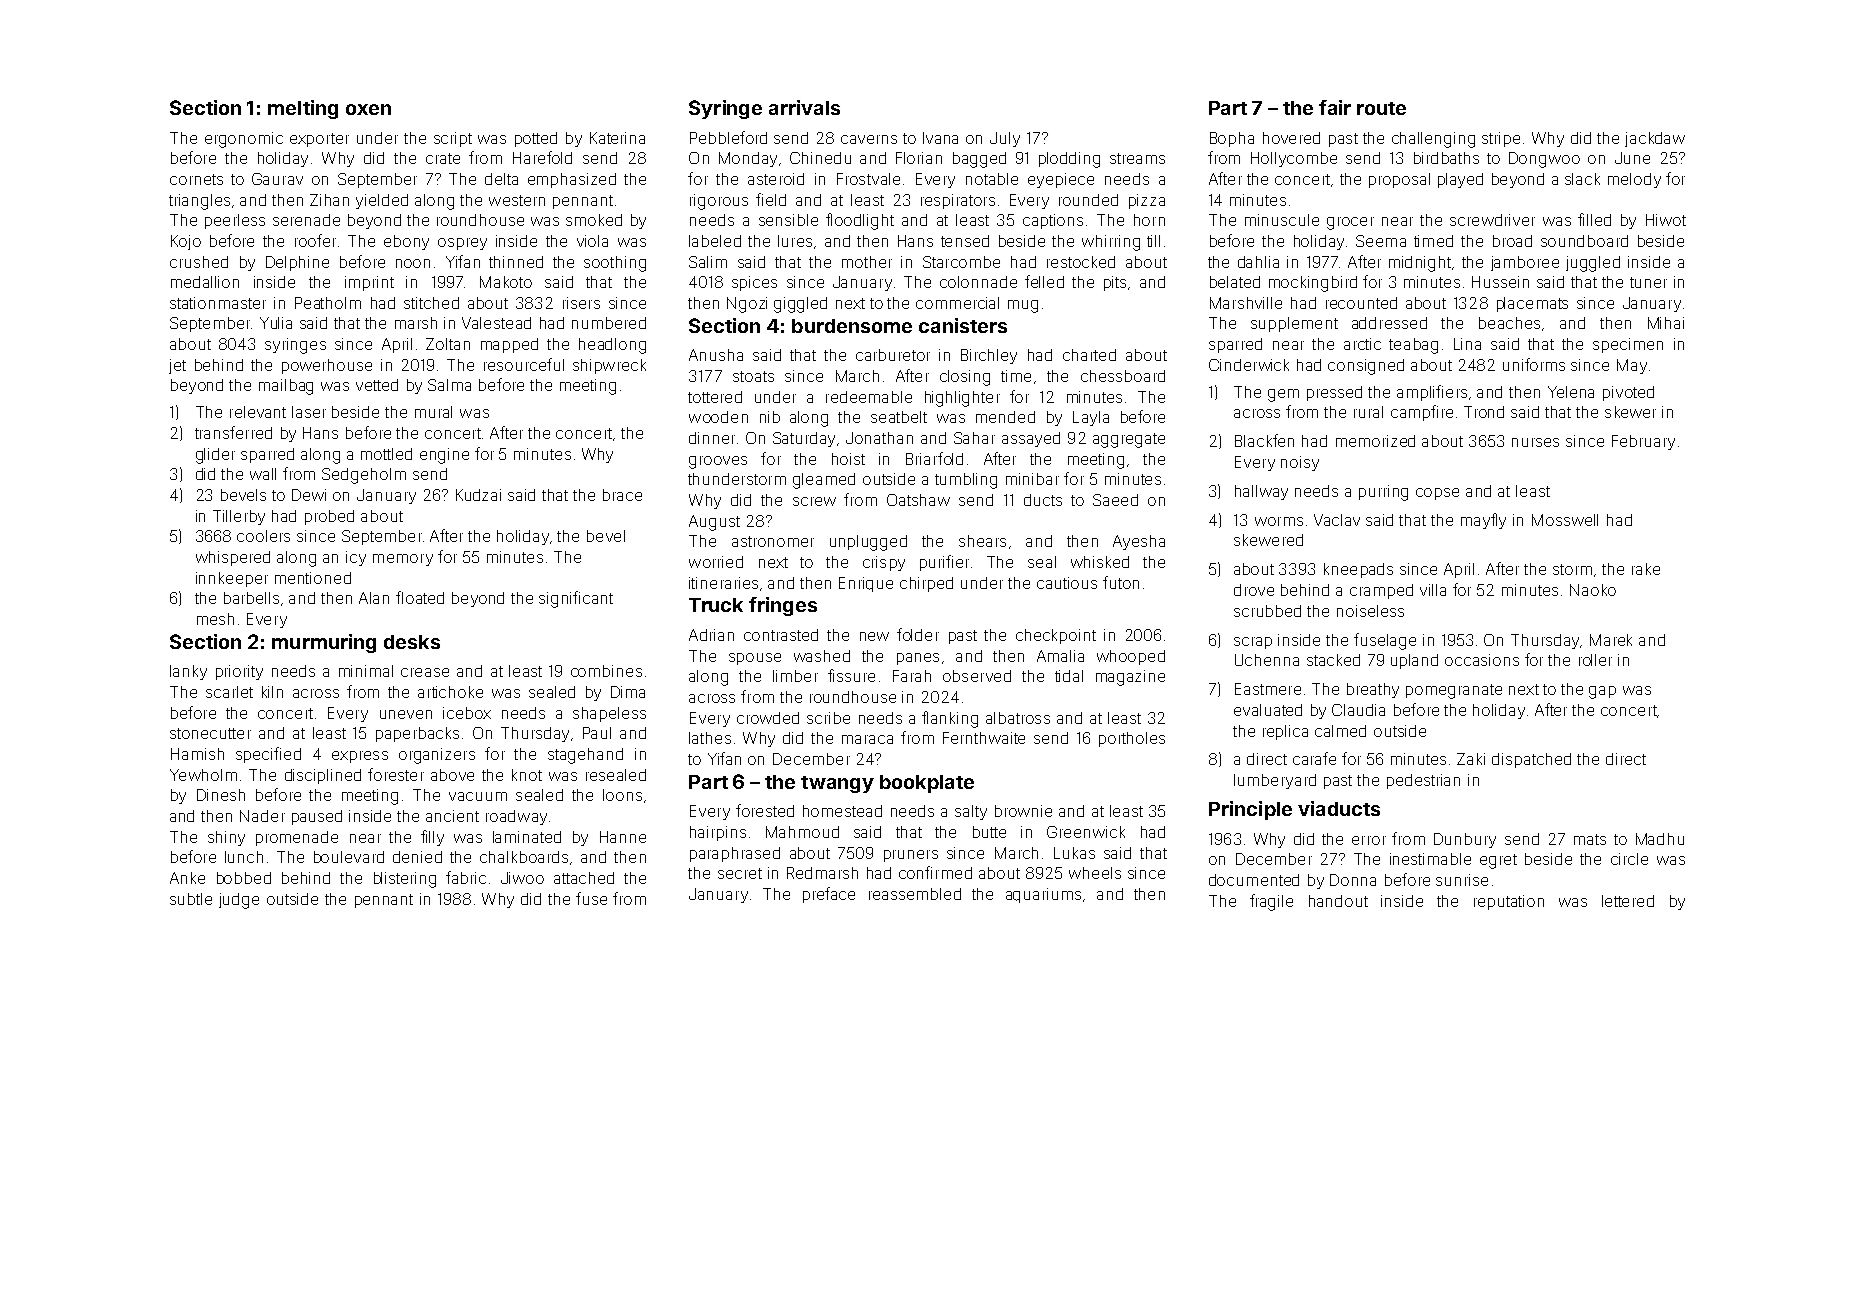 The image size is (1855, 1312). I want to click on amplifiers, so click(1432, 393).
